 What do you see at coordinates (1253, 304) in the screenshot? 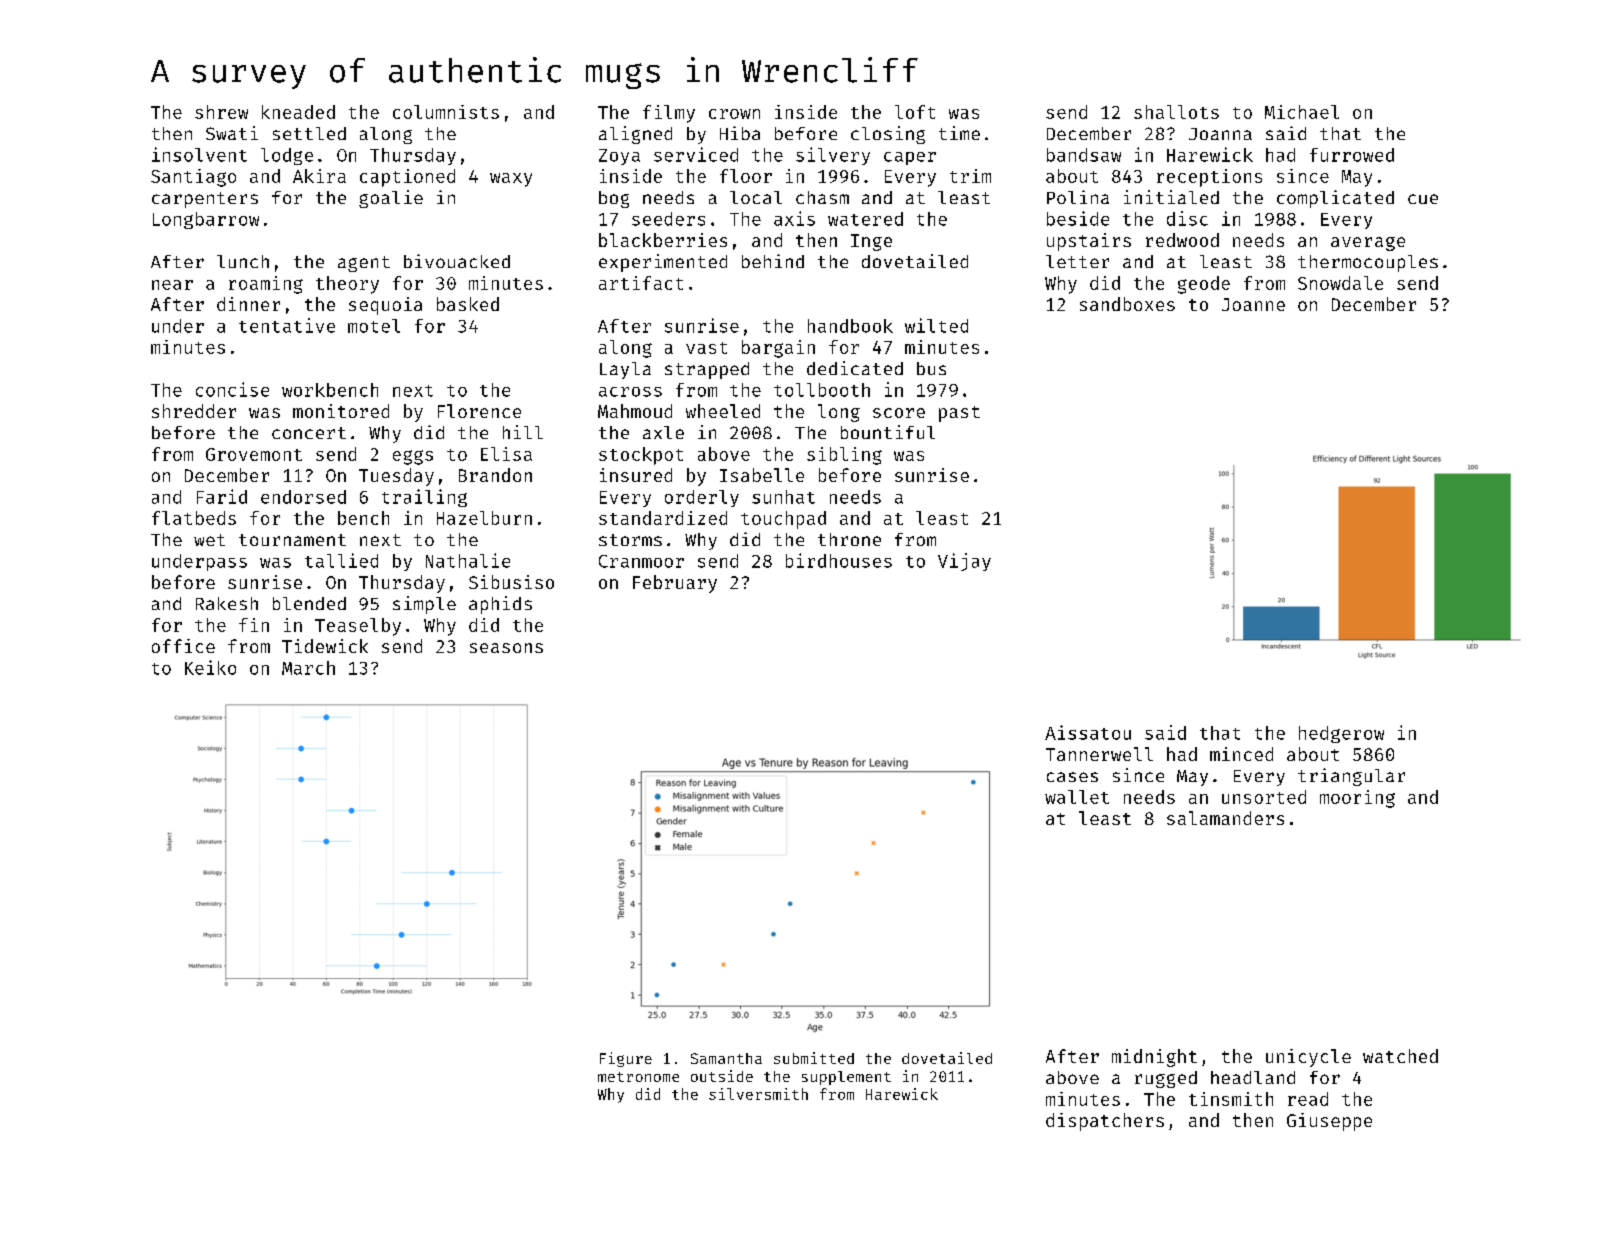
I see `Joanne` at bounding box center [1253, 304].
